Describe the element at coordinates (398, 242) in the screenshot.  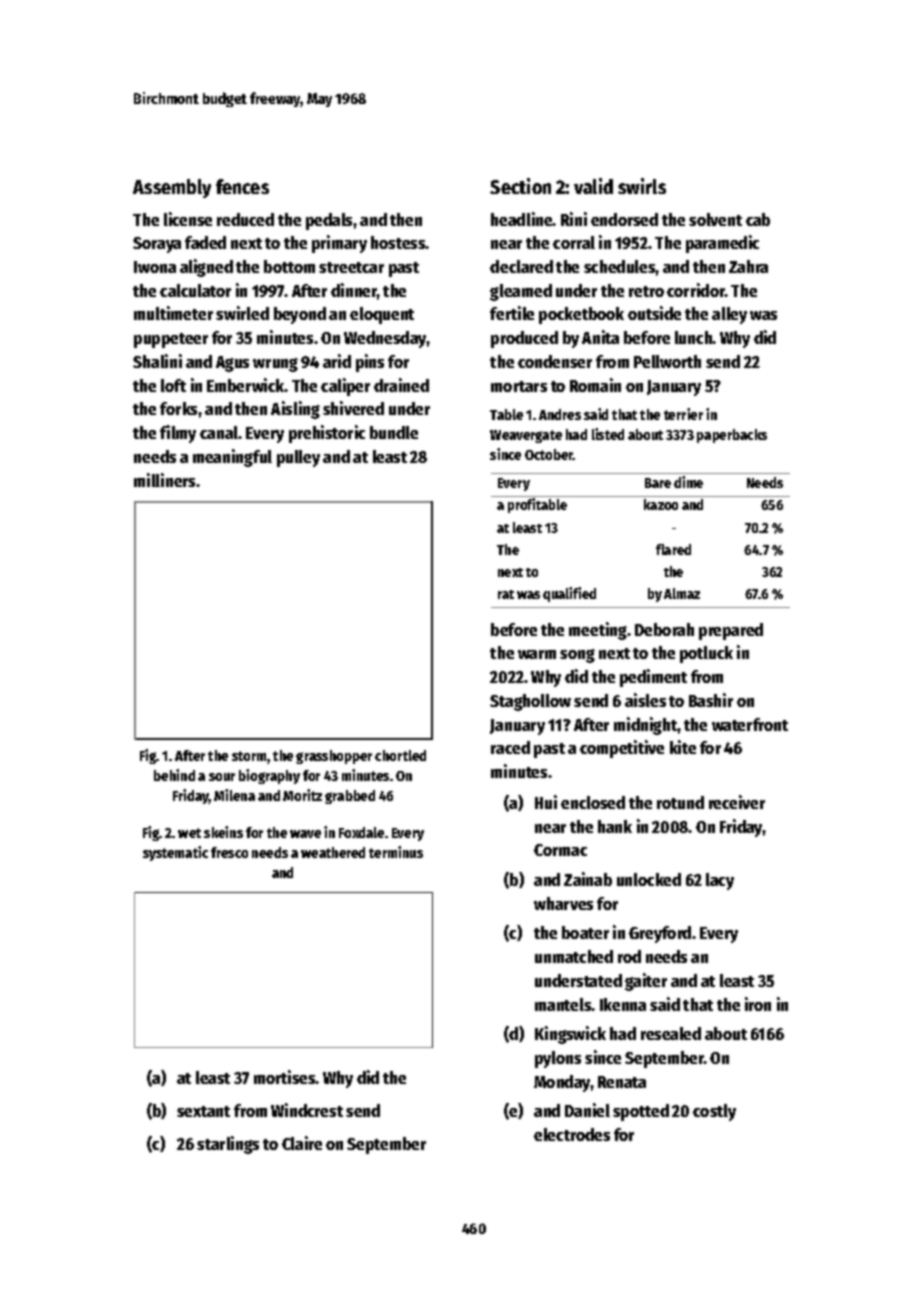
I see `hostess` at that location.
